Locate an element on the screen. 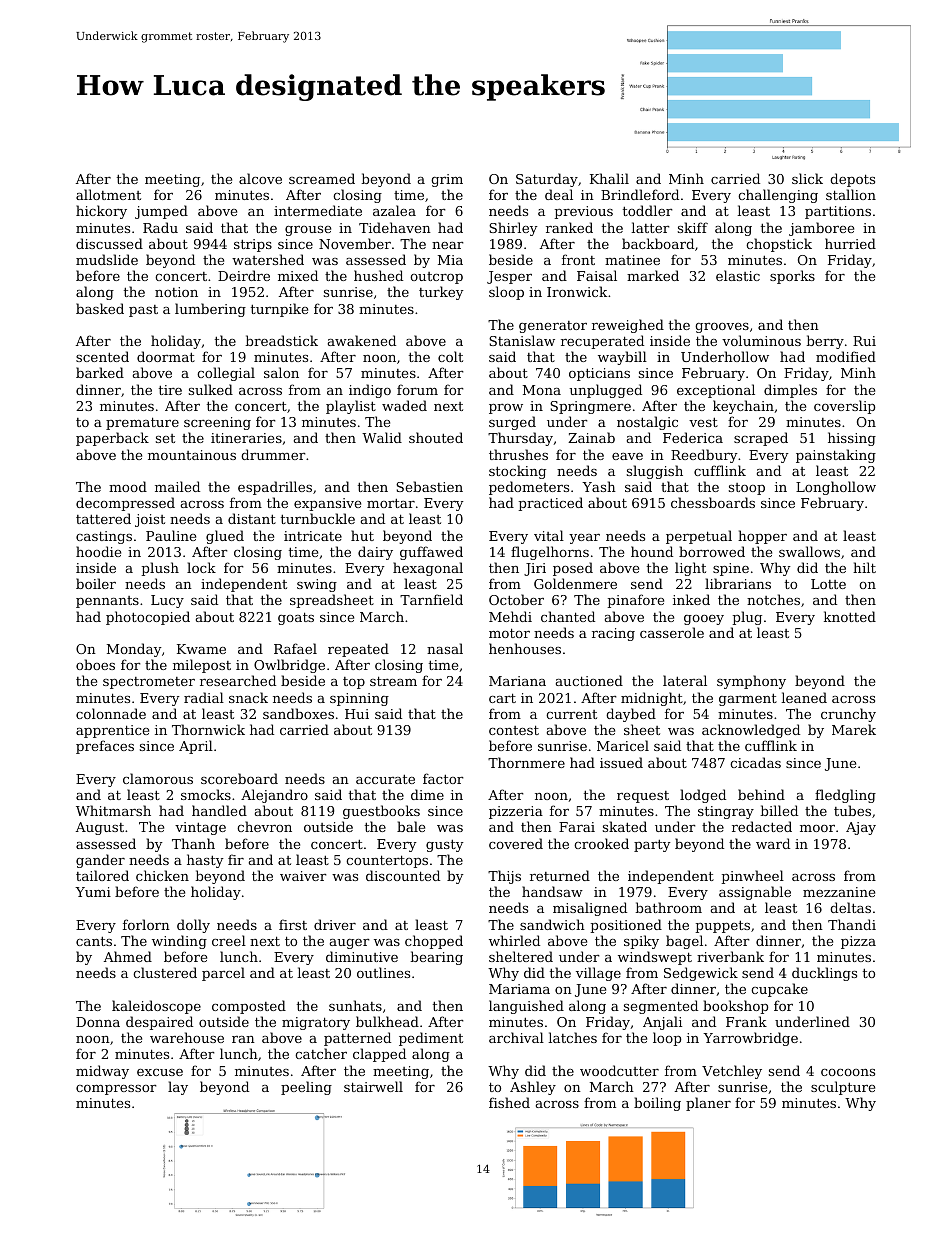 This screenshot has width=952, height=1233. Yumi is located at coordinates (93, 892).
